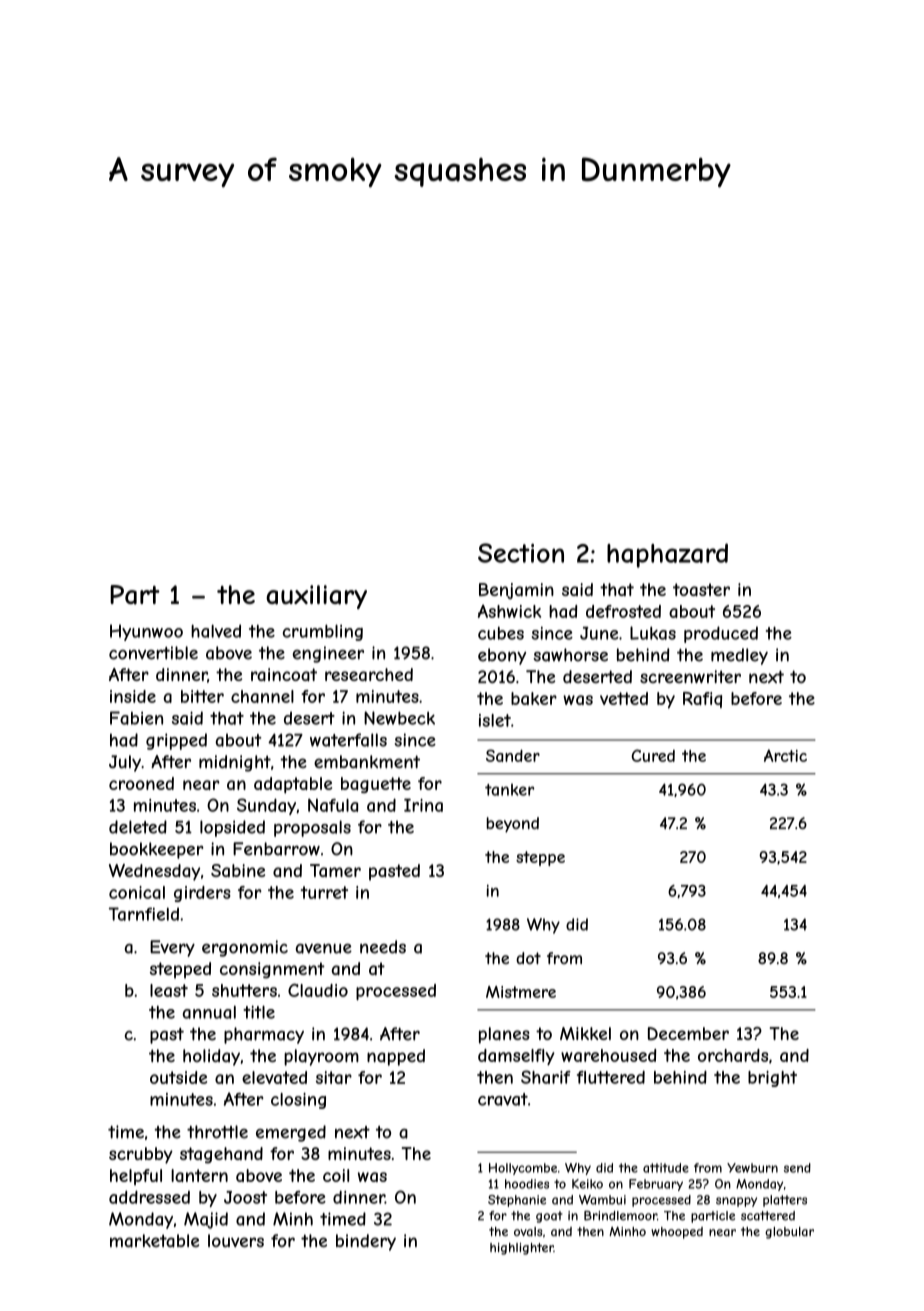 The height and width of the screenshot is (1311, 924). Describe the element at coordinates (522, 1249) in the screenshot. I see `highlighter` at that location.
